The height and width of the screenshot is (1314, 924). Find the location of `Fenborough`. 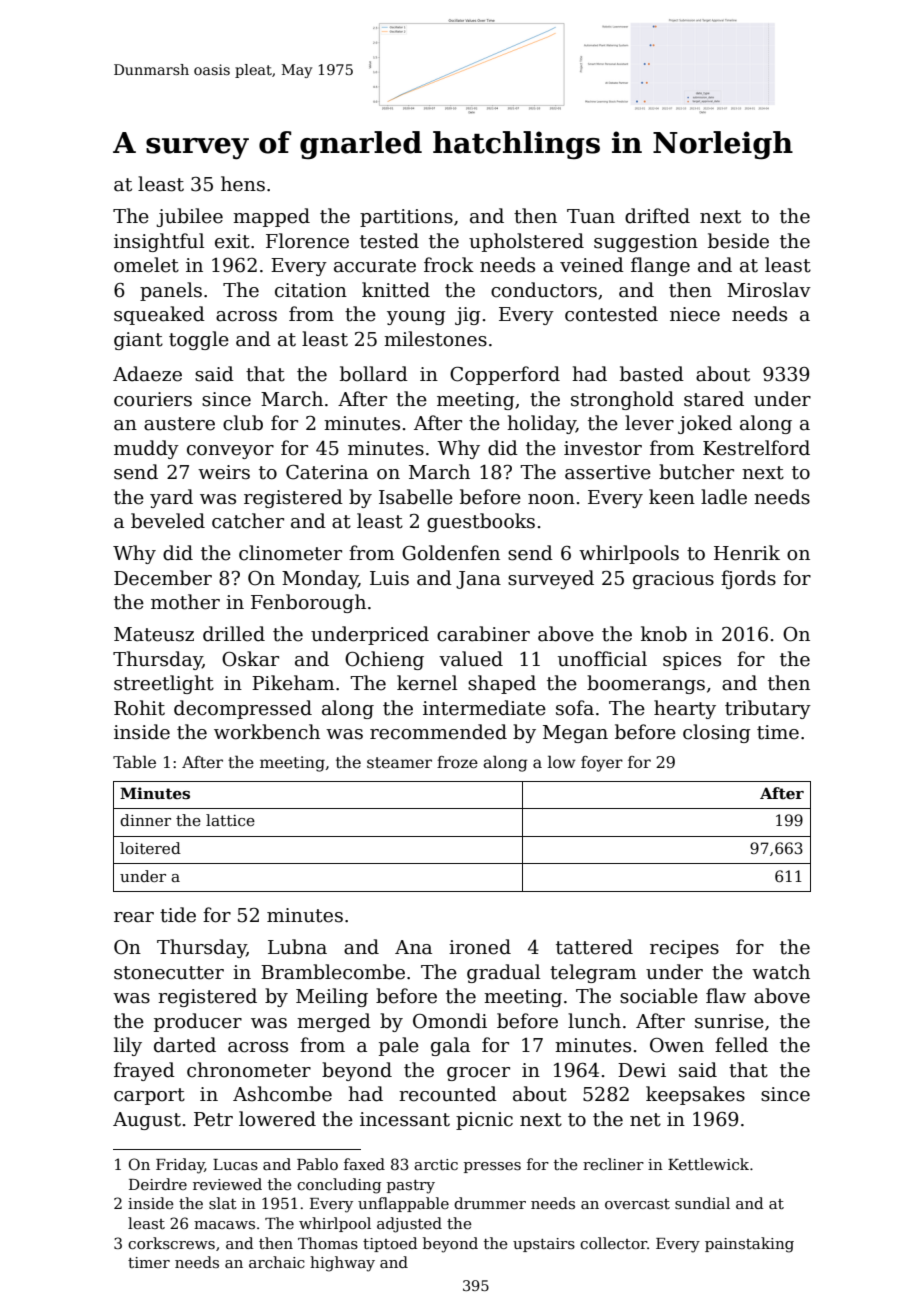

Fenborough is located at coordinates (308, 603).
